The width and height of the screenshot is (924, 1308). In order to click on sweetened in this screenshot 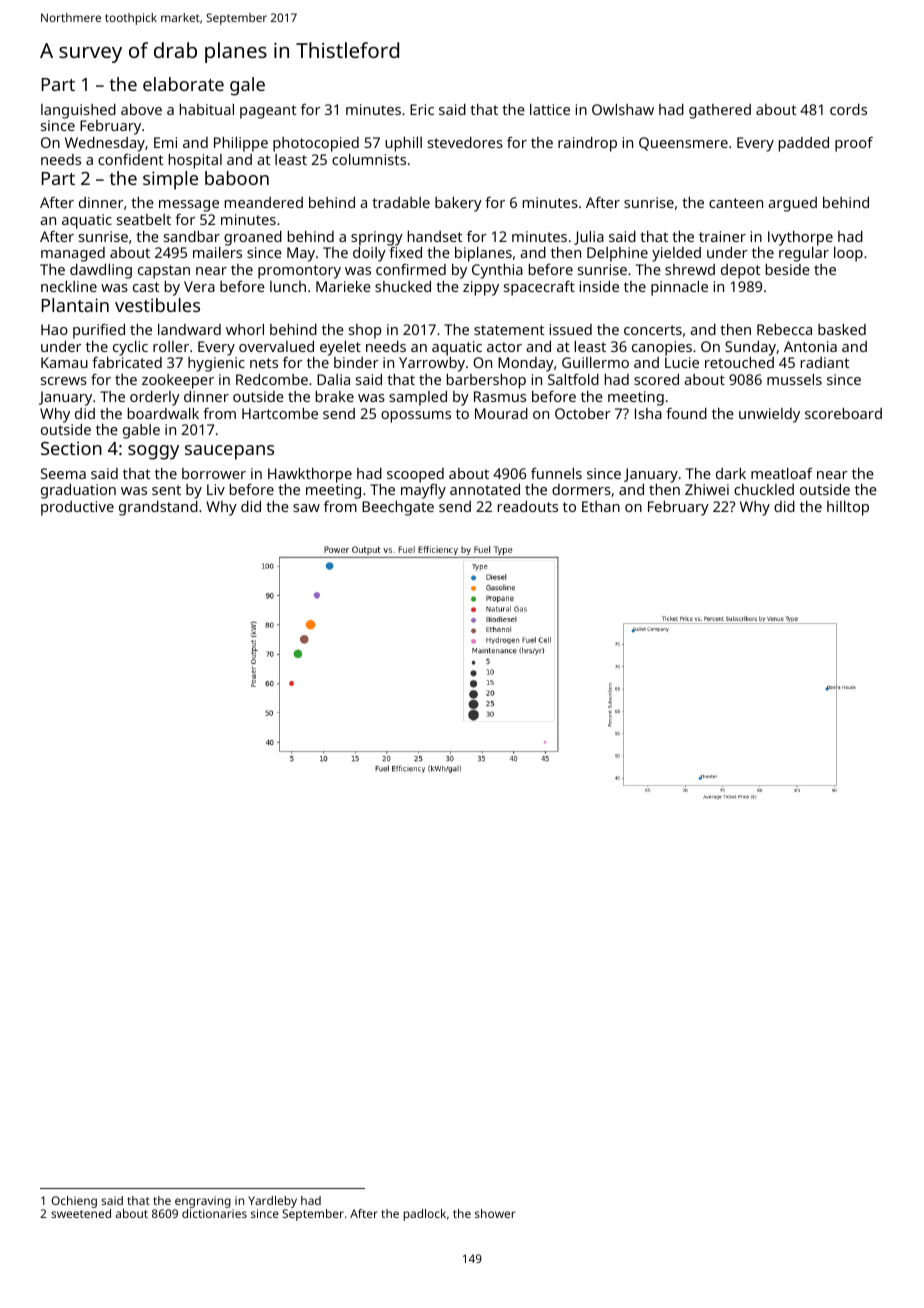, I will do `click(81, 1213)`.
